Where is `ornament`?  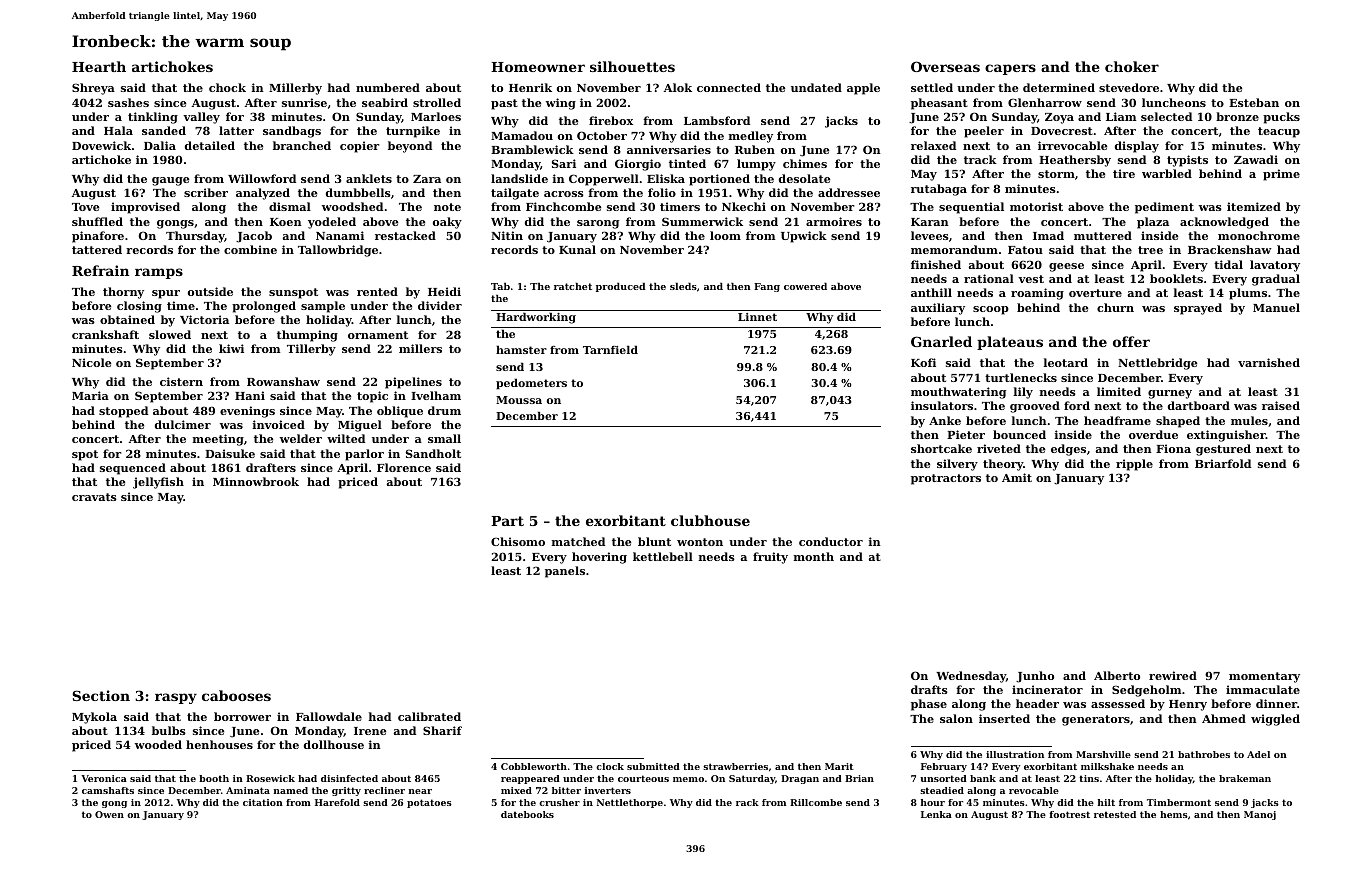
ornament is located at coordinates (378, 335).
